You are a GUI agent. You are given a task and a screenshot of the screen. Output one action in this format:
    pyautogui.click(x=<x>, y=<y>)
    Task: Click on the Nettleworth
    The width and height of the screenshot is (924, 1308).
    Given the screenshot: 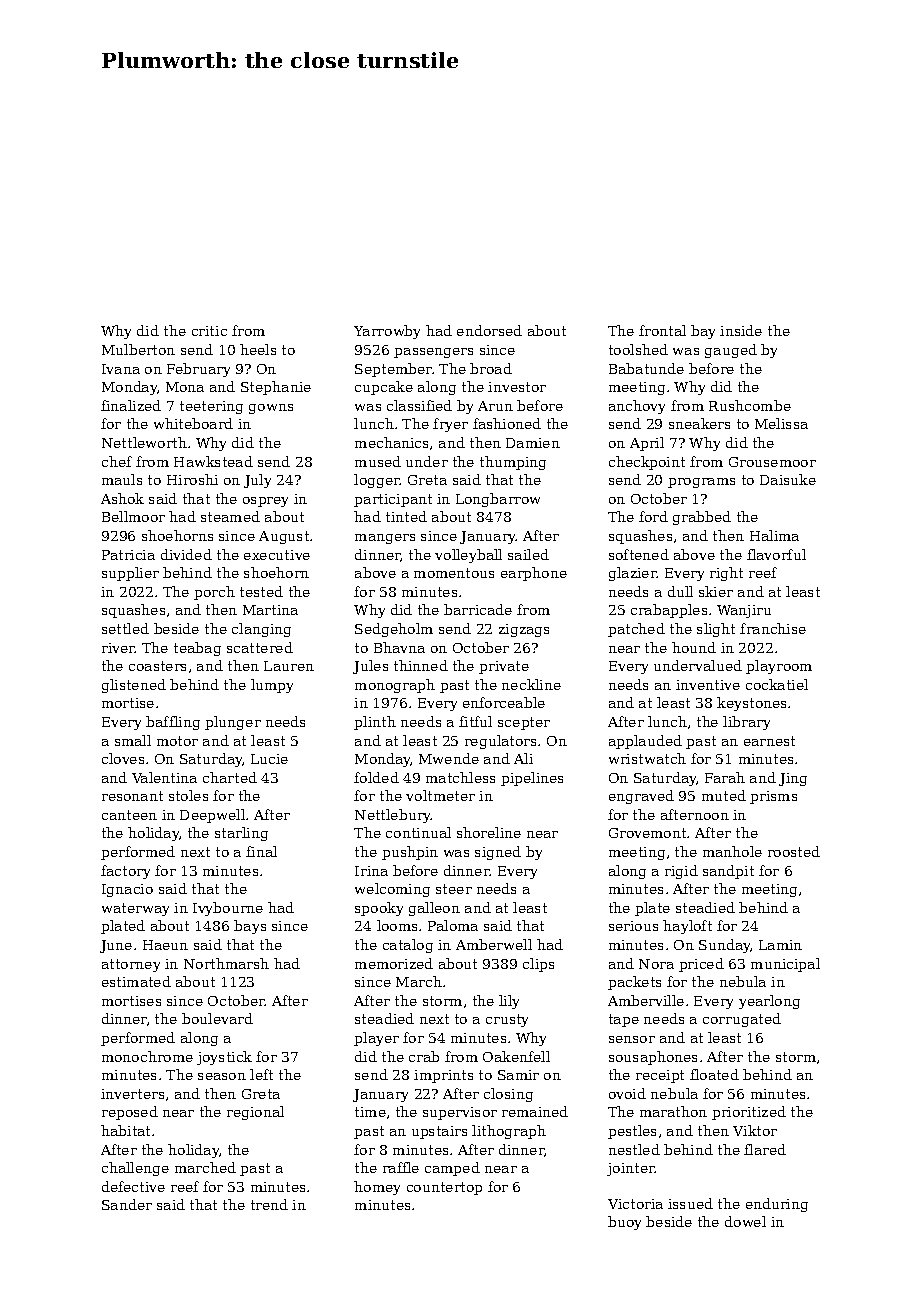 What is the action you would take?
    pyautogui.click(x=144, y=442)
